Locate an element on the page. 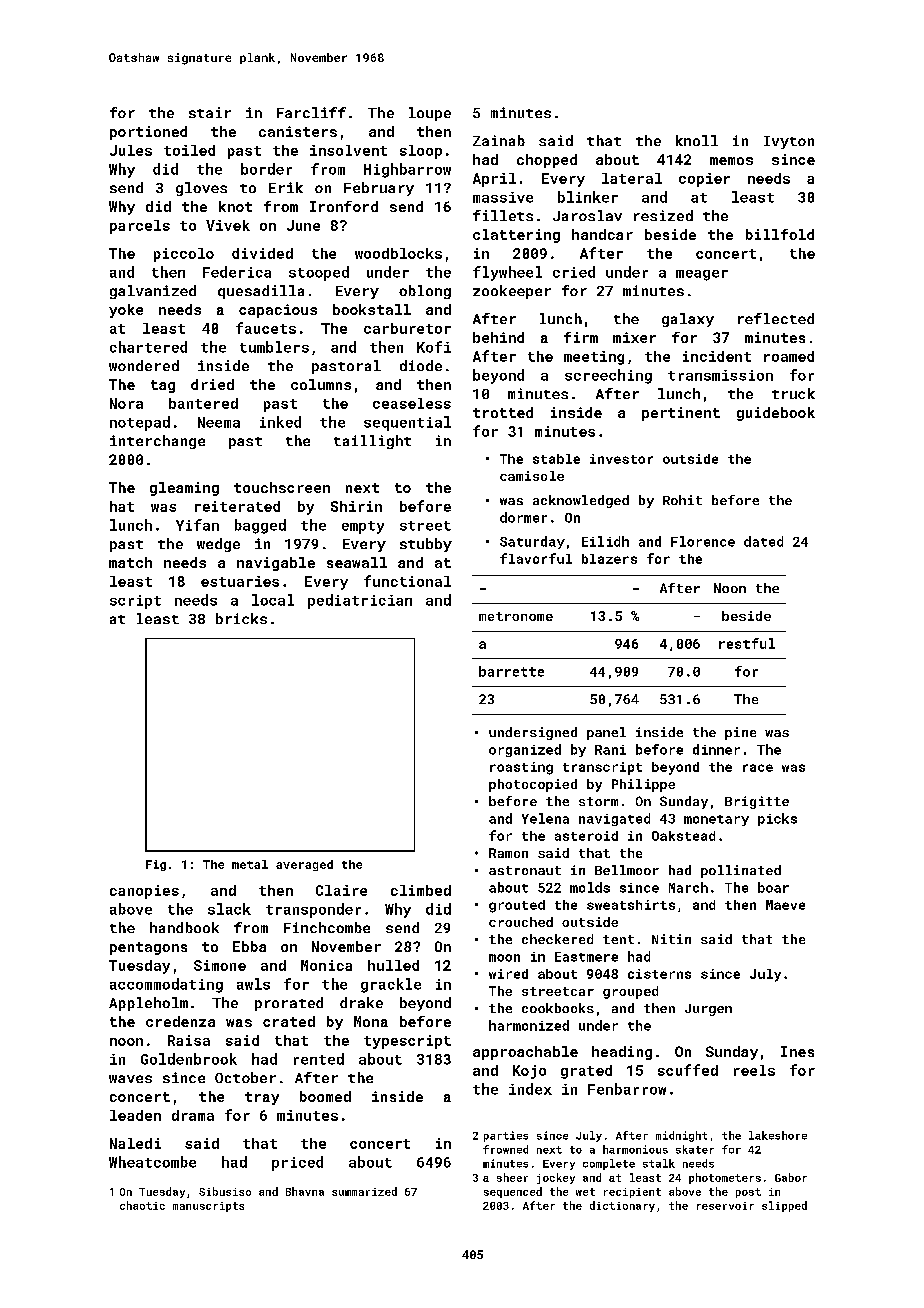  massive is located at coordinates (503, 197).
